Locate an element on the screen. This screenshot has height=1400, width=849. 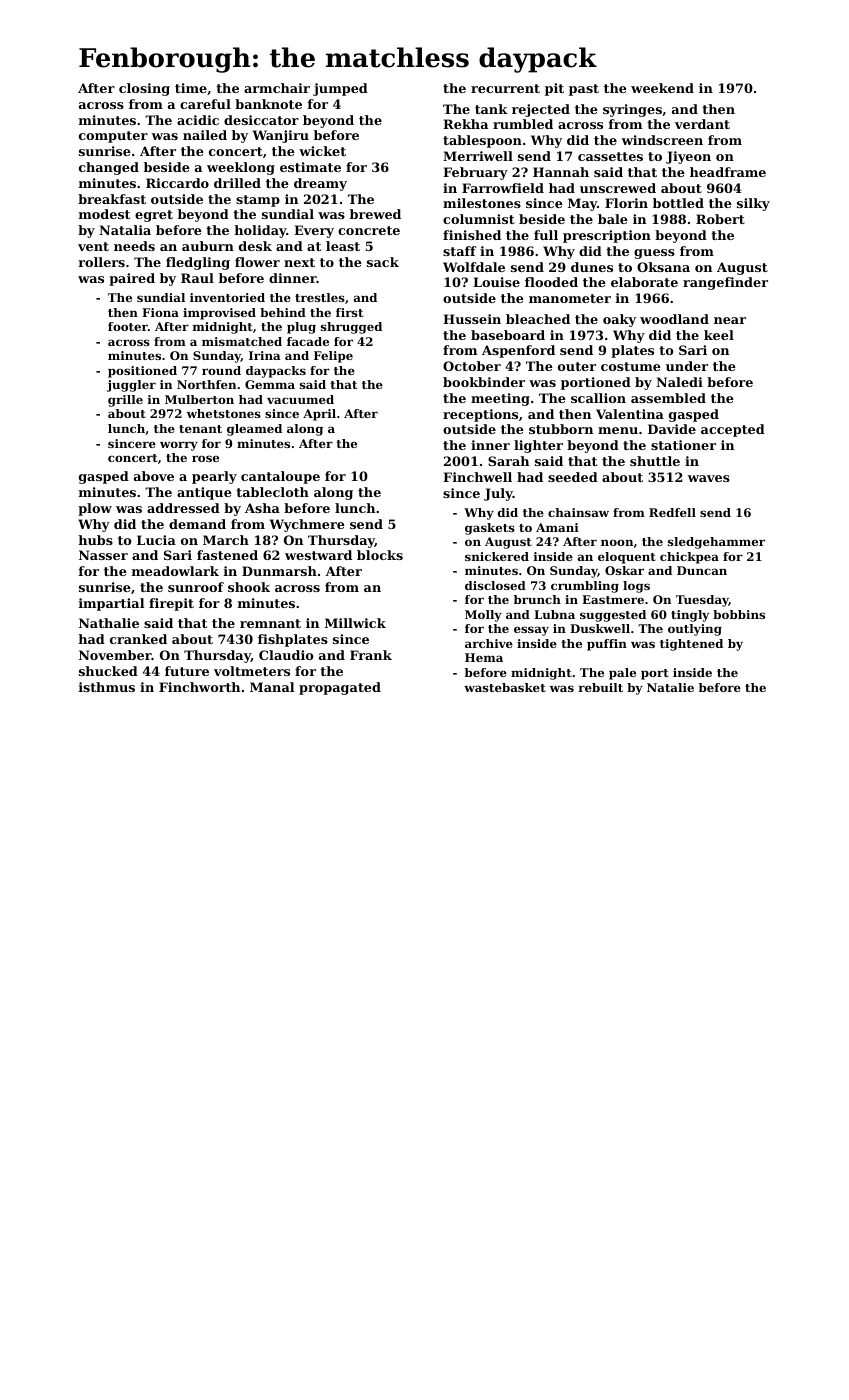
Dunmarsh is located at coordinates (279, 571).
